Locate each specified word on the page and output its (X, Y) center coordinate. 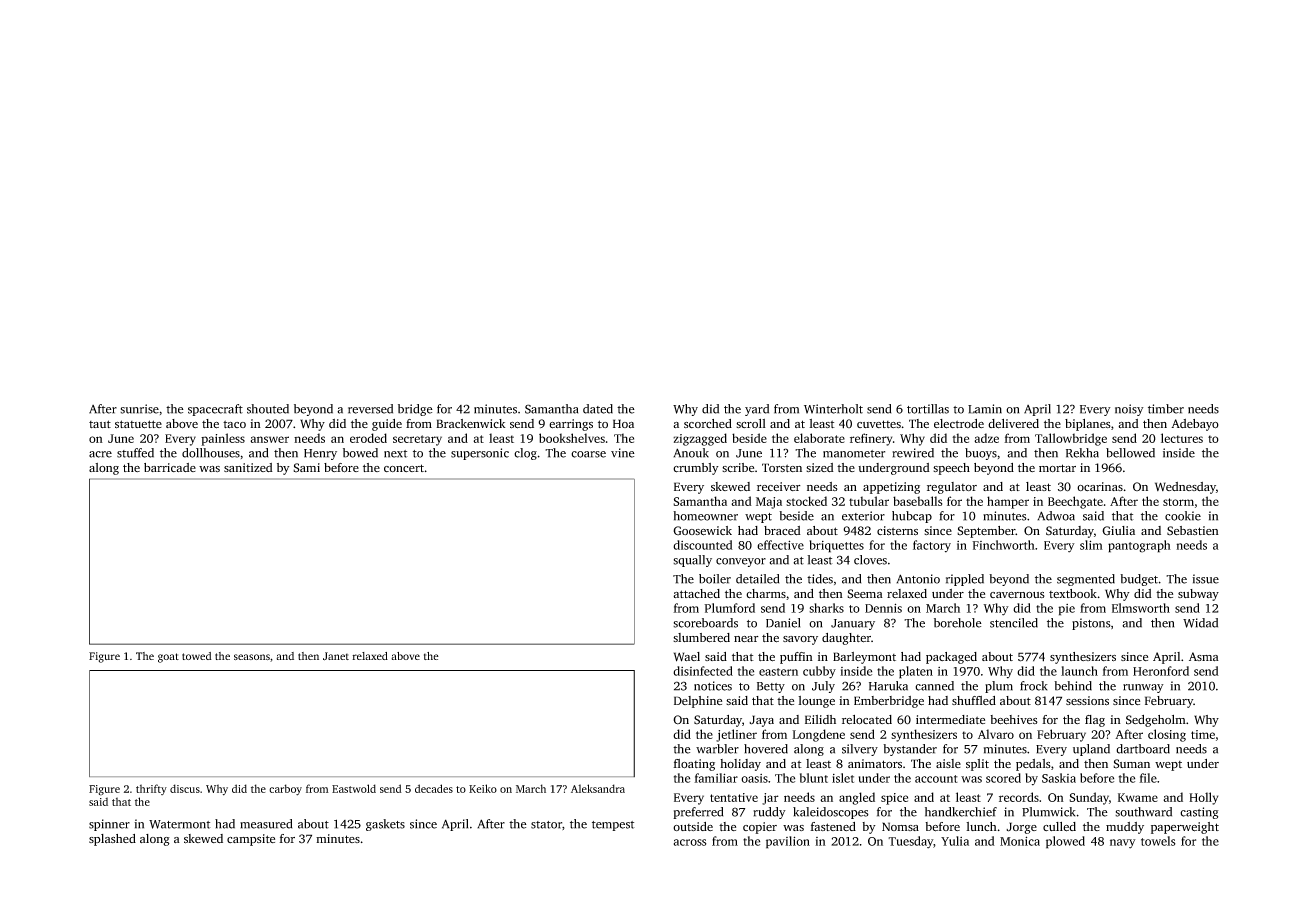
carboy (285, 790)
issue (1205, 579)
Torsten (782, 467)
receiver (779, 487)
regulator (952, 488)
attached (696, 594)
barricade (170, 467)
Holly (1203, 798)
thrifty (151, 789)
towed (197, 656)
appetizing (891, 488)
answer (269, 439)
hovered (766, 749)
